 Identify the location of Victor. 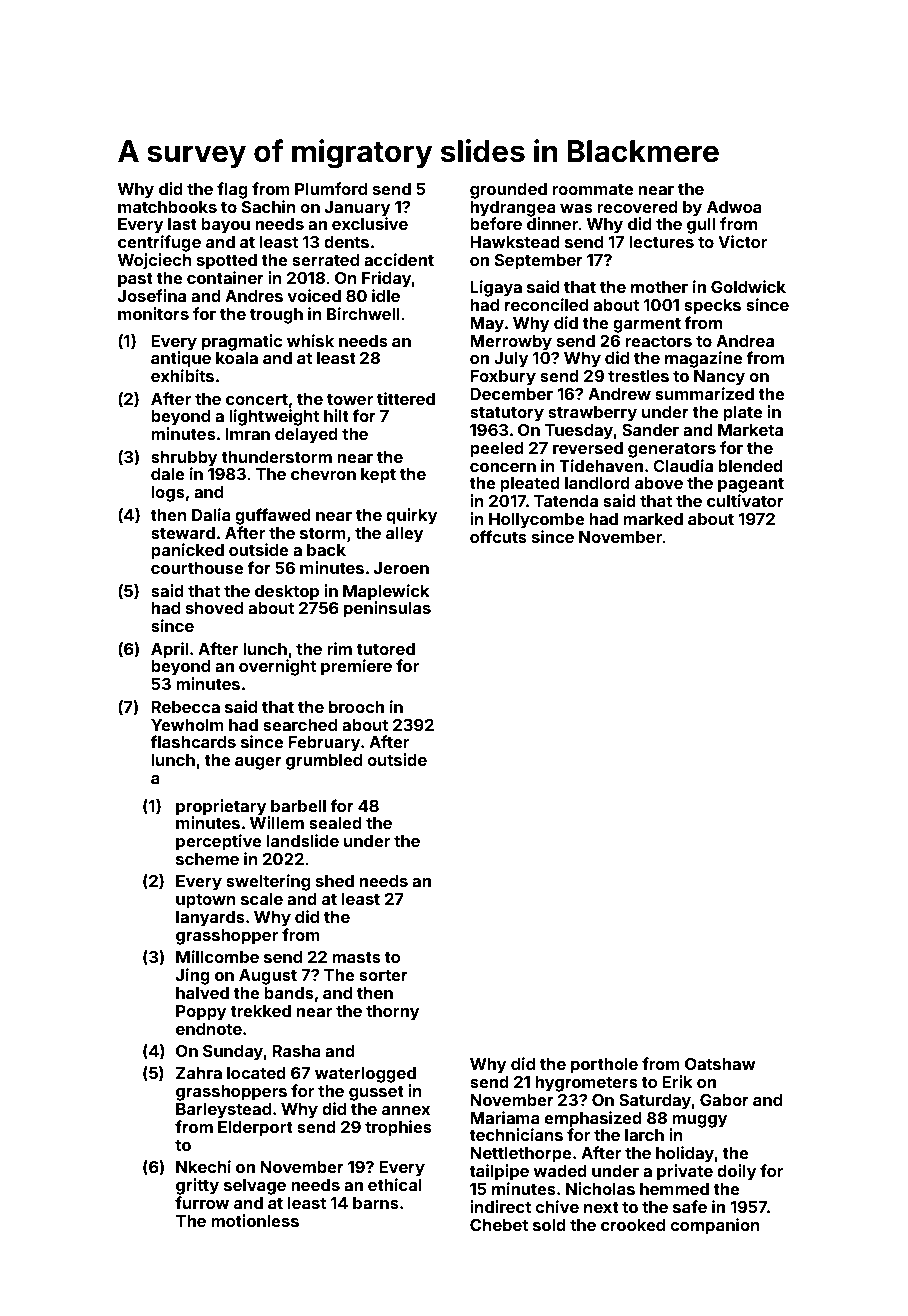
(742, 241).
